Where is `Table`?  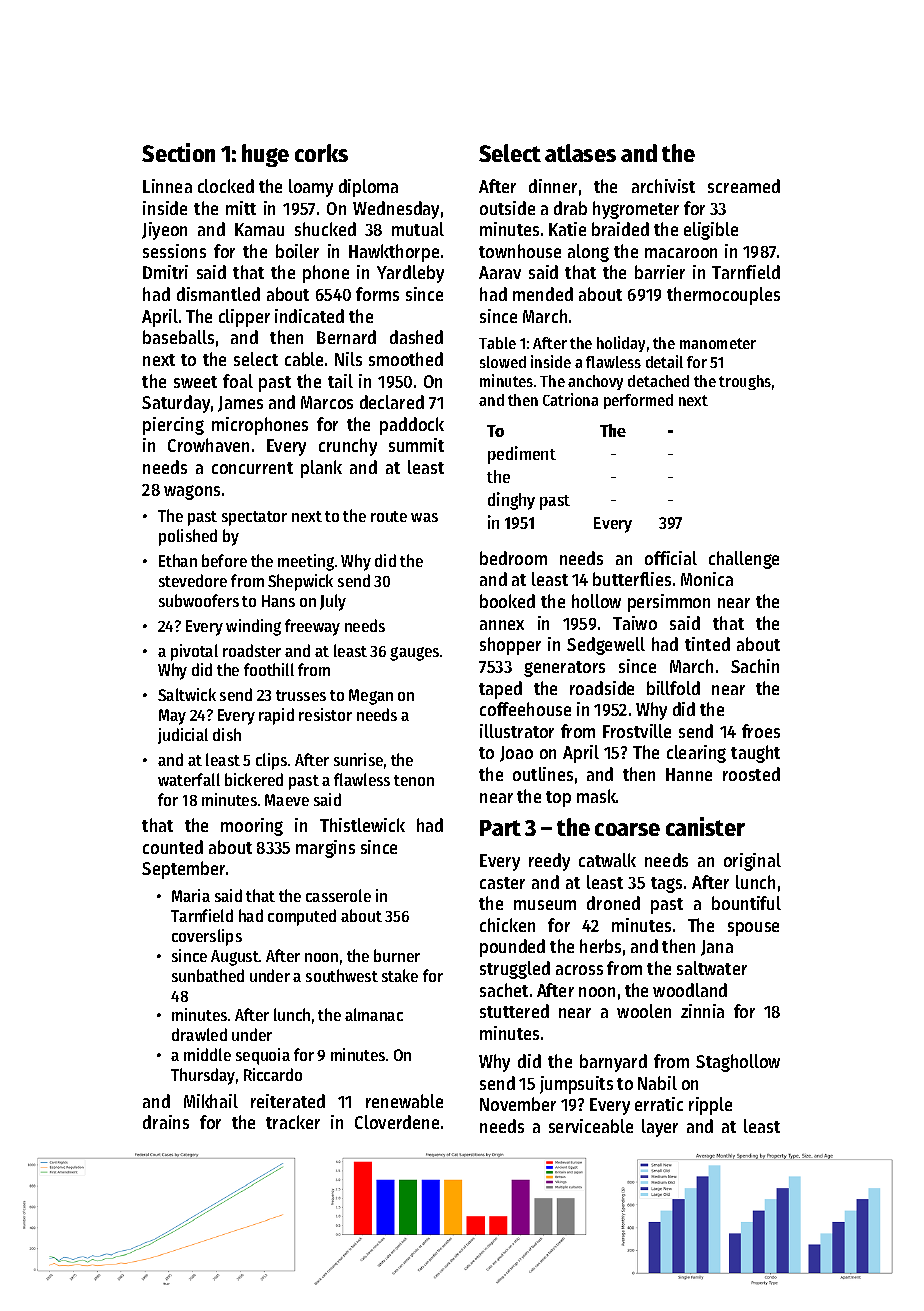
Table is located at coordinates (497, 343).
